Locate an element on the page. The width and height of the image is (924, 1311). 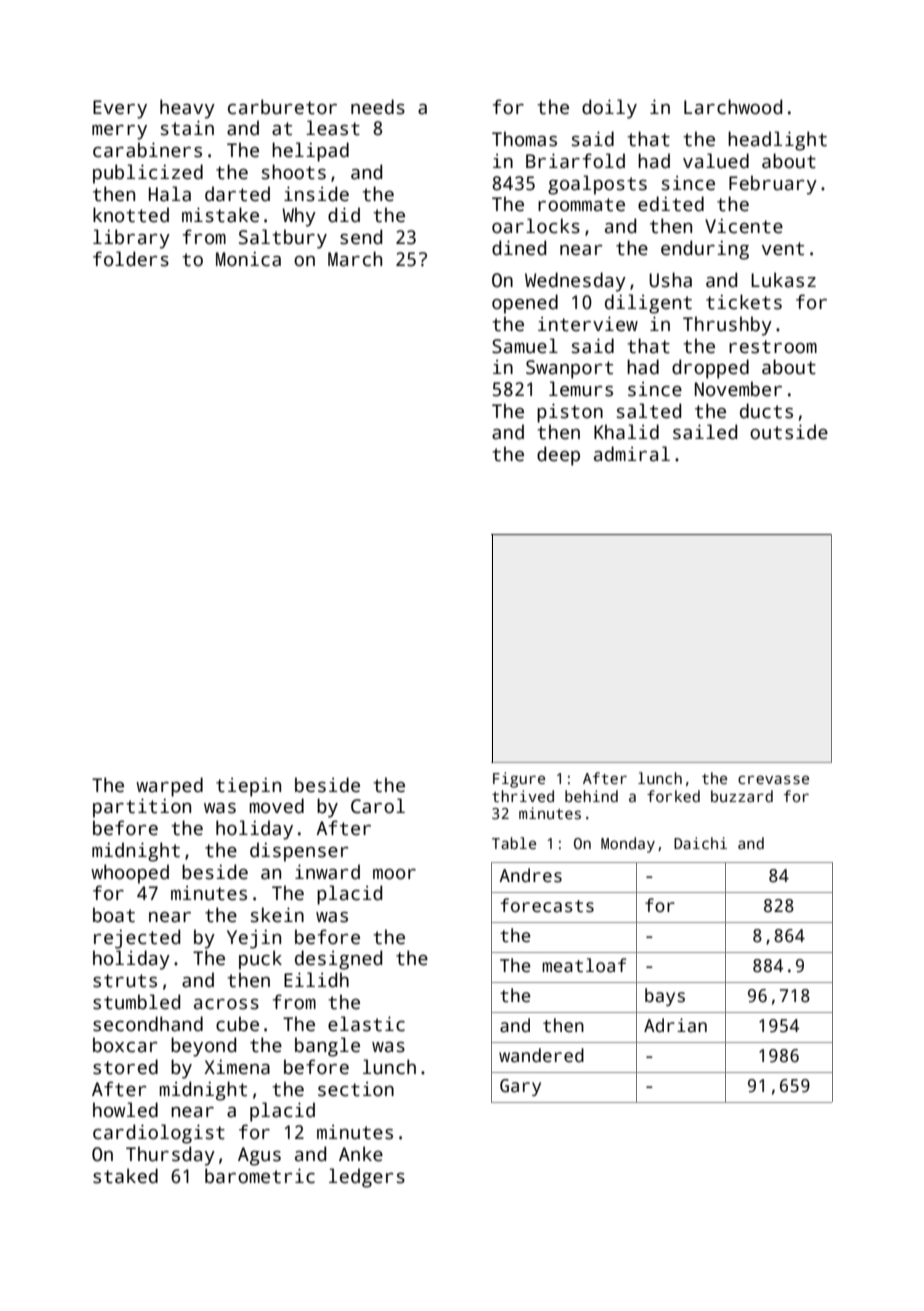
Gary is located at coordinates (520, 1087).
